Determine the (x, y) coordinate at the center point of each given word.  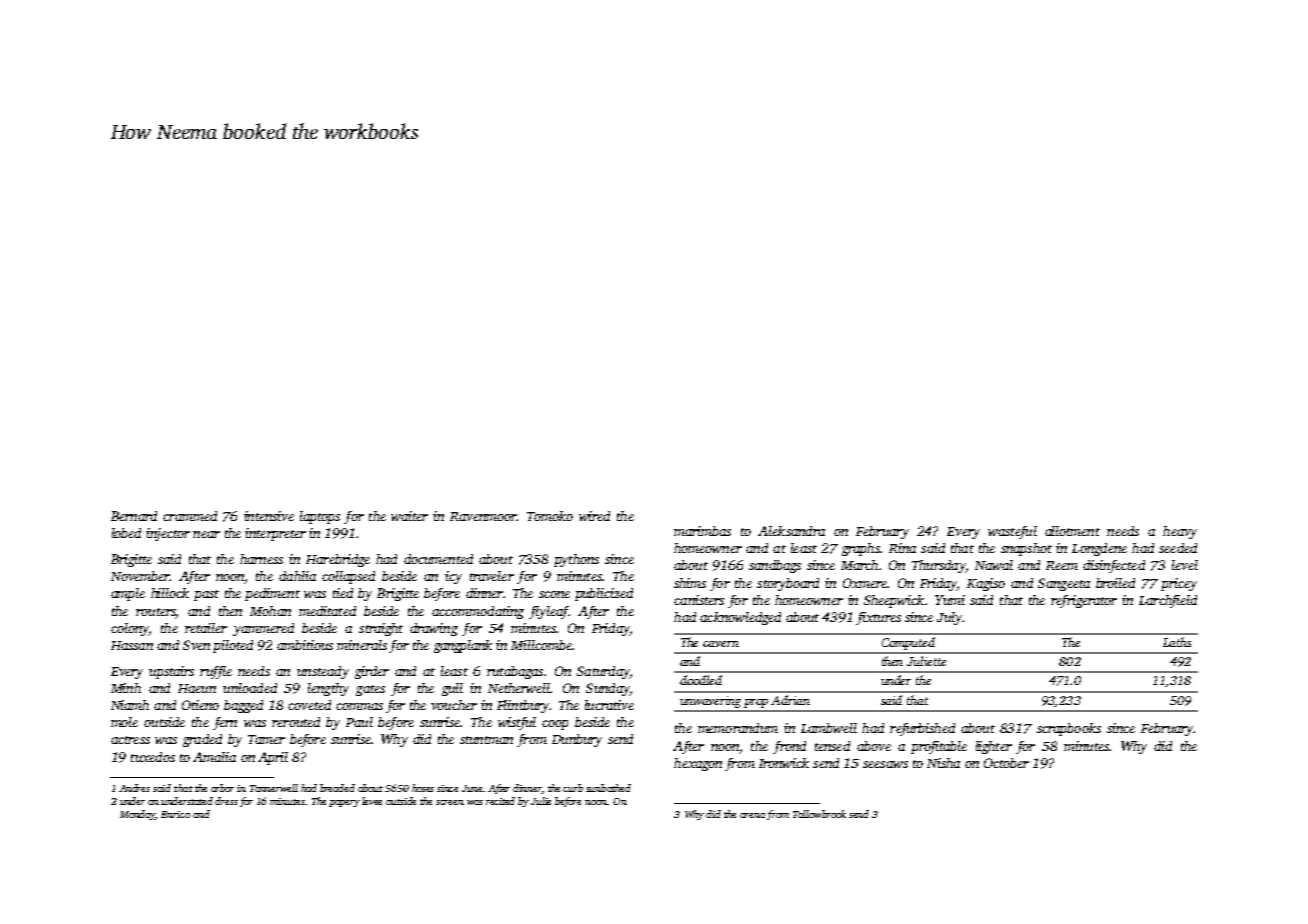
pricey (1179, 584)
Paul (359, 722)
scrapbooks (1069, 729)
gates (370, 690)
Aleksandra (791, 531)
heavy (1180, 532)
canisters (699, 600)
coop (555, 725)
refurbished (922, 729)
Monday (138, 815)
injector (168, 534)
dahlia (297, 576)
